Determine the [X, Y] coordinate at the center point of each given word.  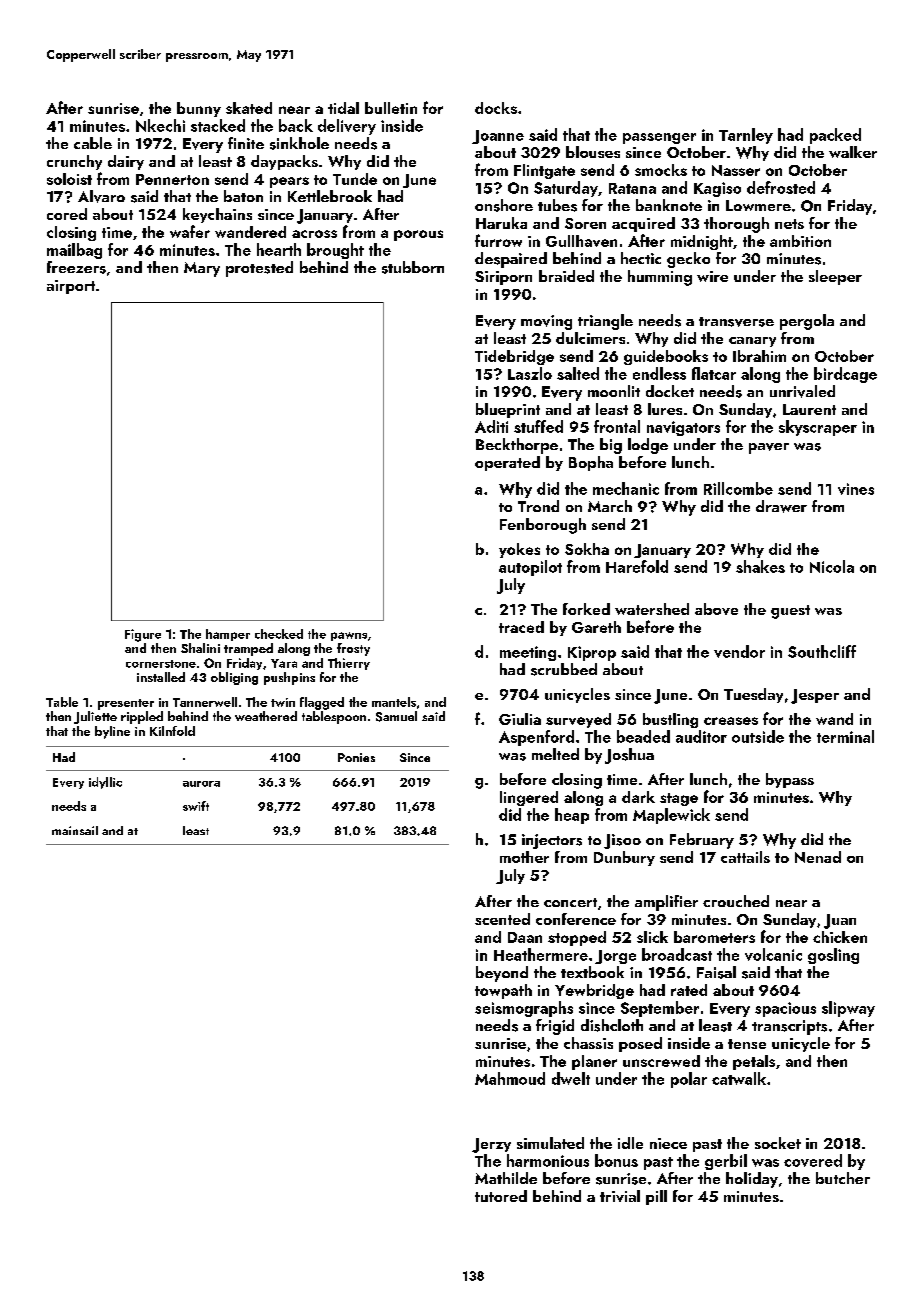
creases [731, 721]
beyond [502, 974]
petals [754, 1062]
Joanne [498, 137]
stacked [218, 125]
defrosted [781, 187]
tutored [501, 1196]
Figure [143, 635]
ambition [800, 241]
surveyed [578, 720]
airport [71, 287]
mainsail [75, 830]
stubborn [413, 267]
